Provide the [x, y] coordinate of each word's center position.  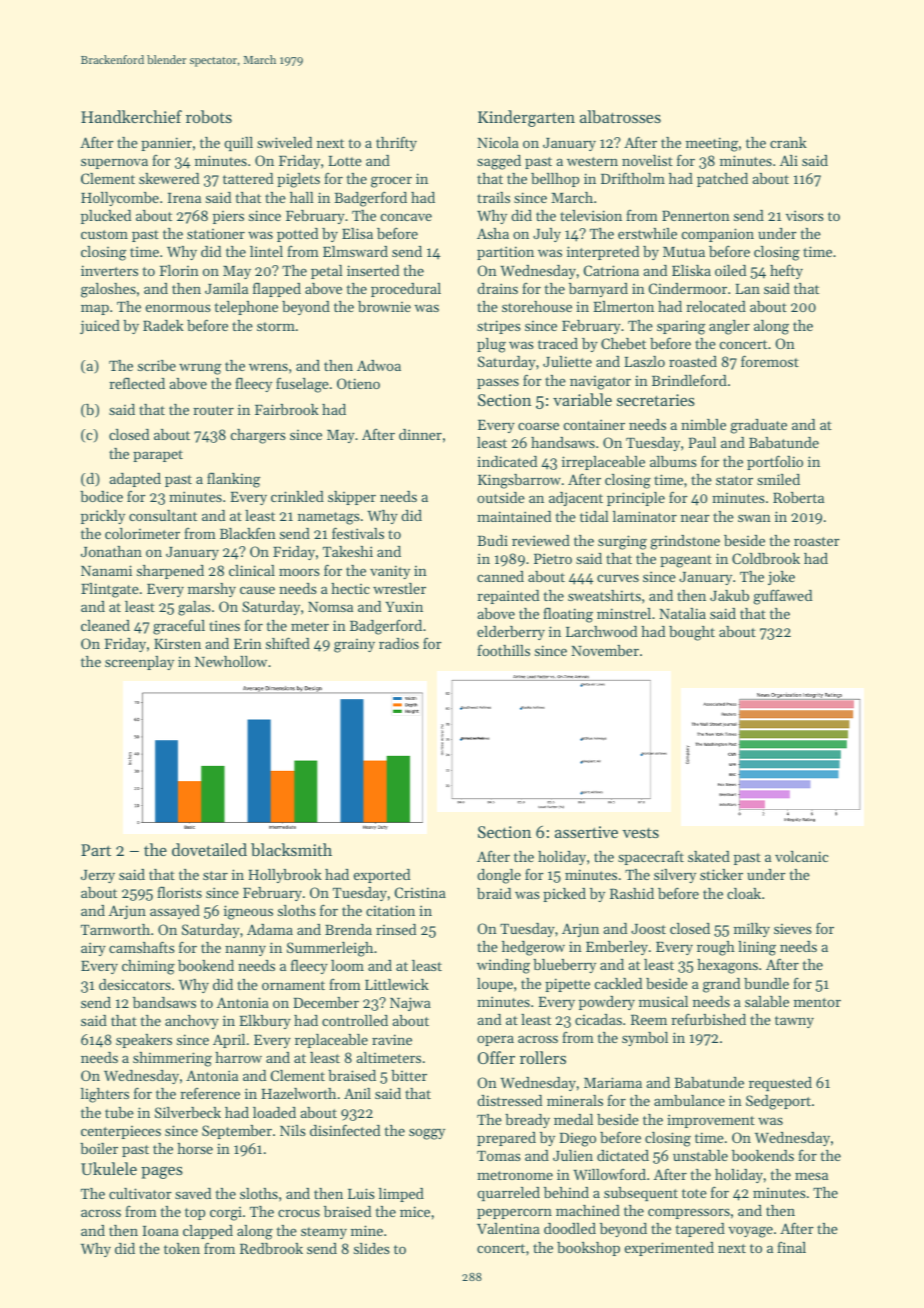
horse [195, 1148]
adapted [135, 480]
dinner [420, 434]
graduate [758, 426]
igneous [248, 912]
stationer [216, 234]
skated [709, 856]
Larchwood [601, 631]
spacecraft [651, 857]
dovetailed [209, 849]
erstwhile [647, 233]
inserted [373, 270]
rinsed [396, 929]
